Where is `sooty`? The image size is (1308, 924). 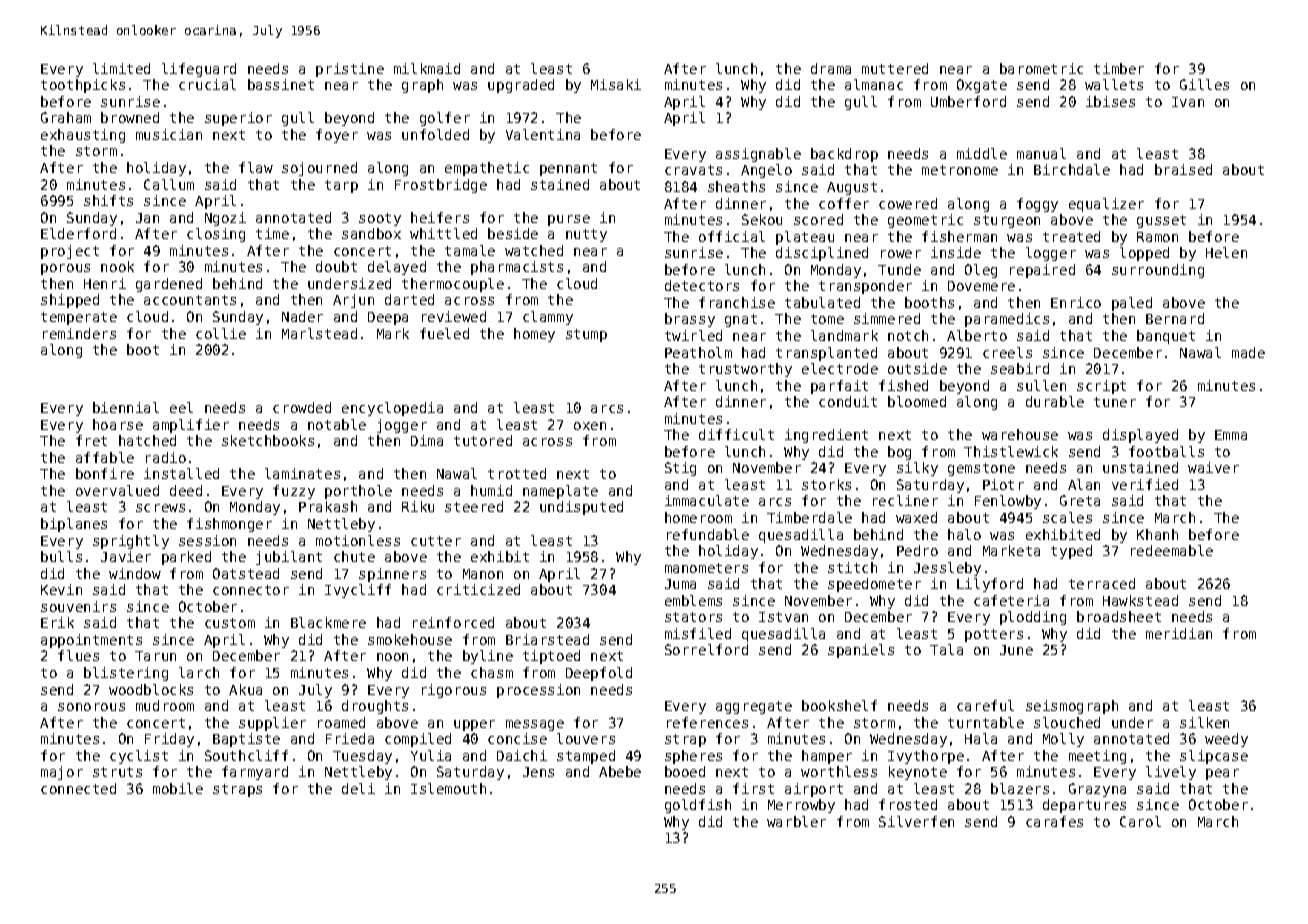
sooty is located at coordinates (380, 219).
